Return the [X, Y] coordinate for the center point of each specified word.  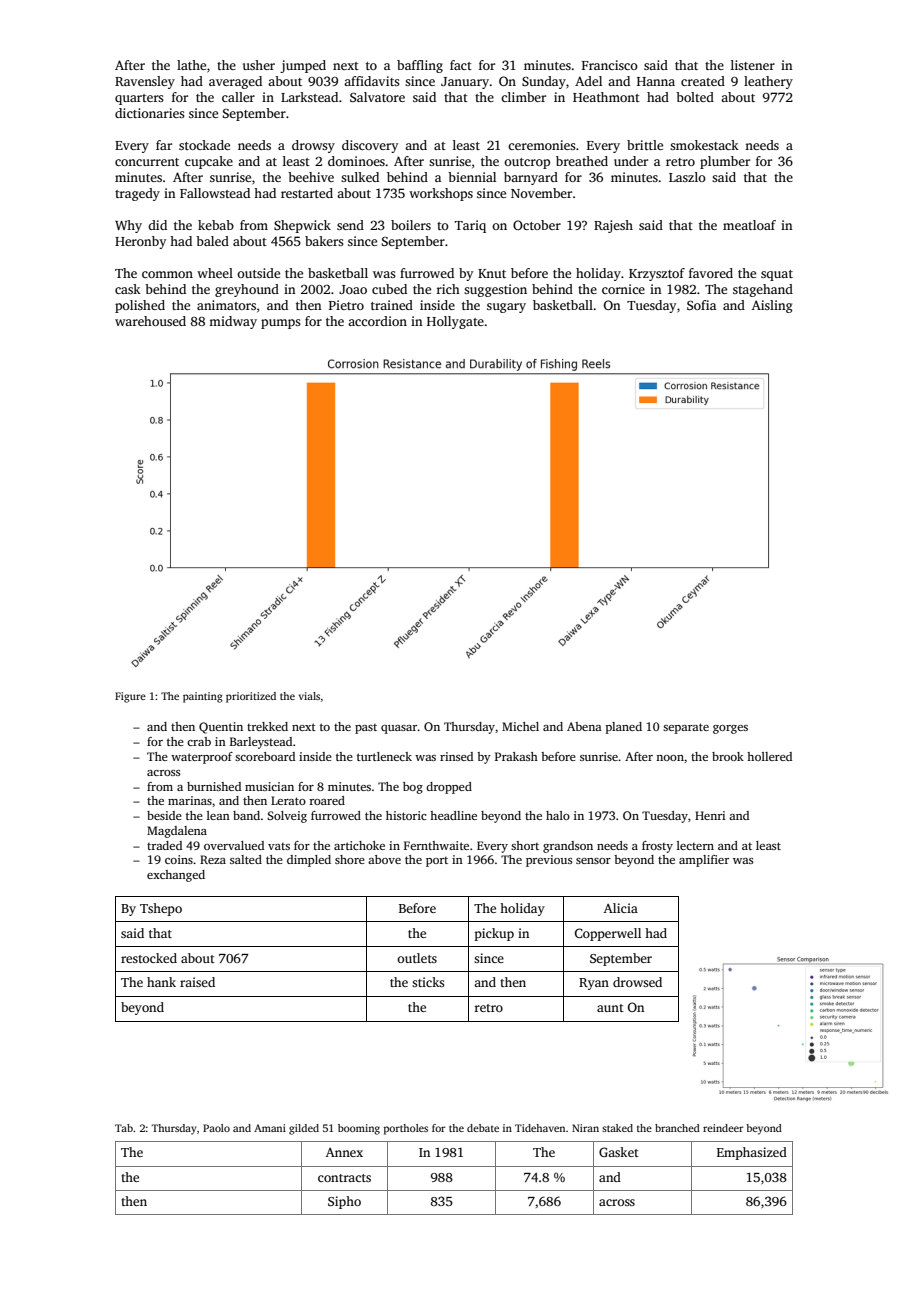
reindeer [723, 1128]
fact [461, 65]
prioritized [251, 697]
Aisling [772, 306]
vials [309, 696]
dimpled [309, 861]
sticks [428, 982]
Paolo [216, 1128]
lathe [191, 65]
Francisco [610, 65]
